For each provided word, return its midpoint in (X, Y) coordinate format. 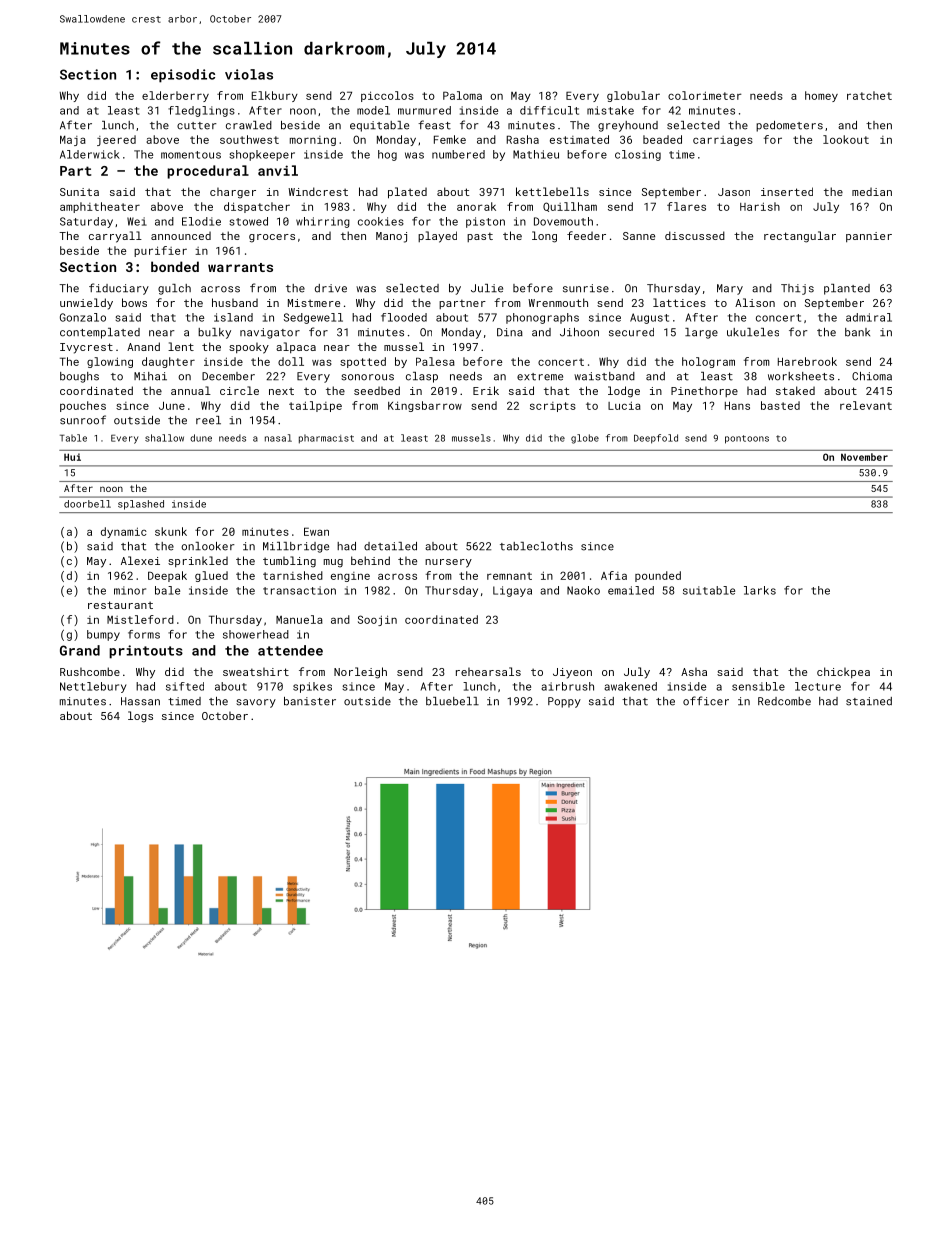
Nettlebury (93, 687)
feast (434, 125)
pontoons (747, 439)
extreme (540, 377)
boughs (79, 377)
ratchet (869, 95)
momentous (191, 155)
